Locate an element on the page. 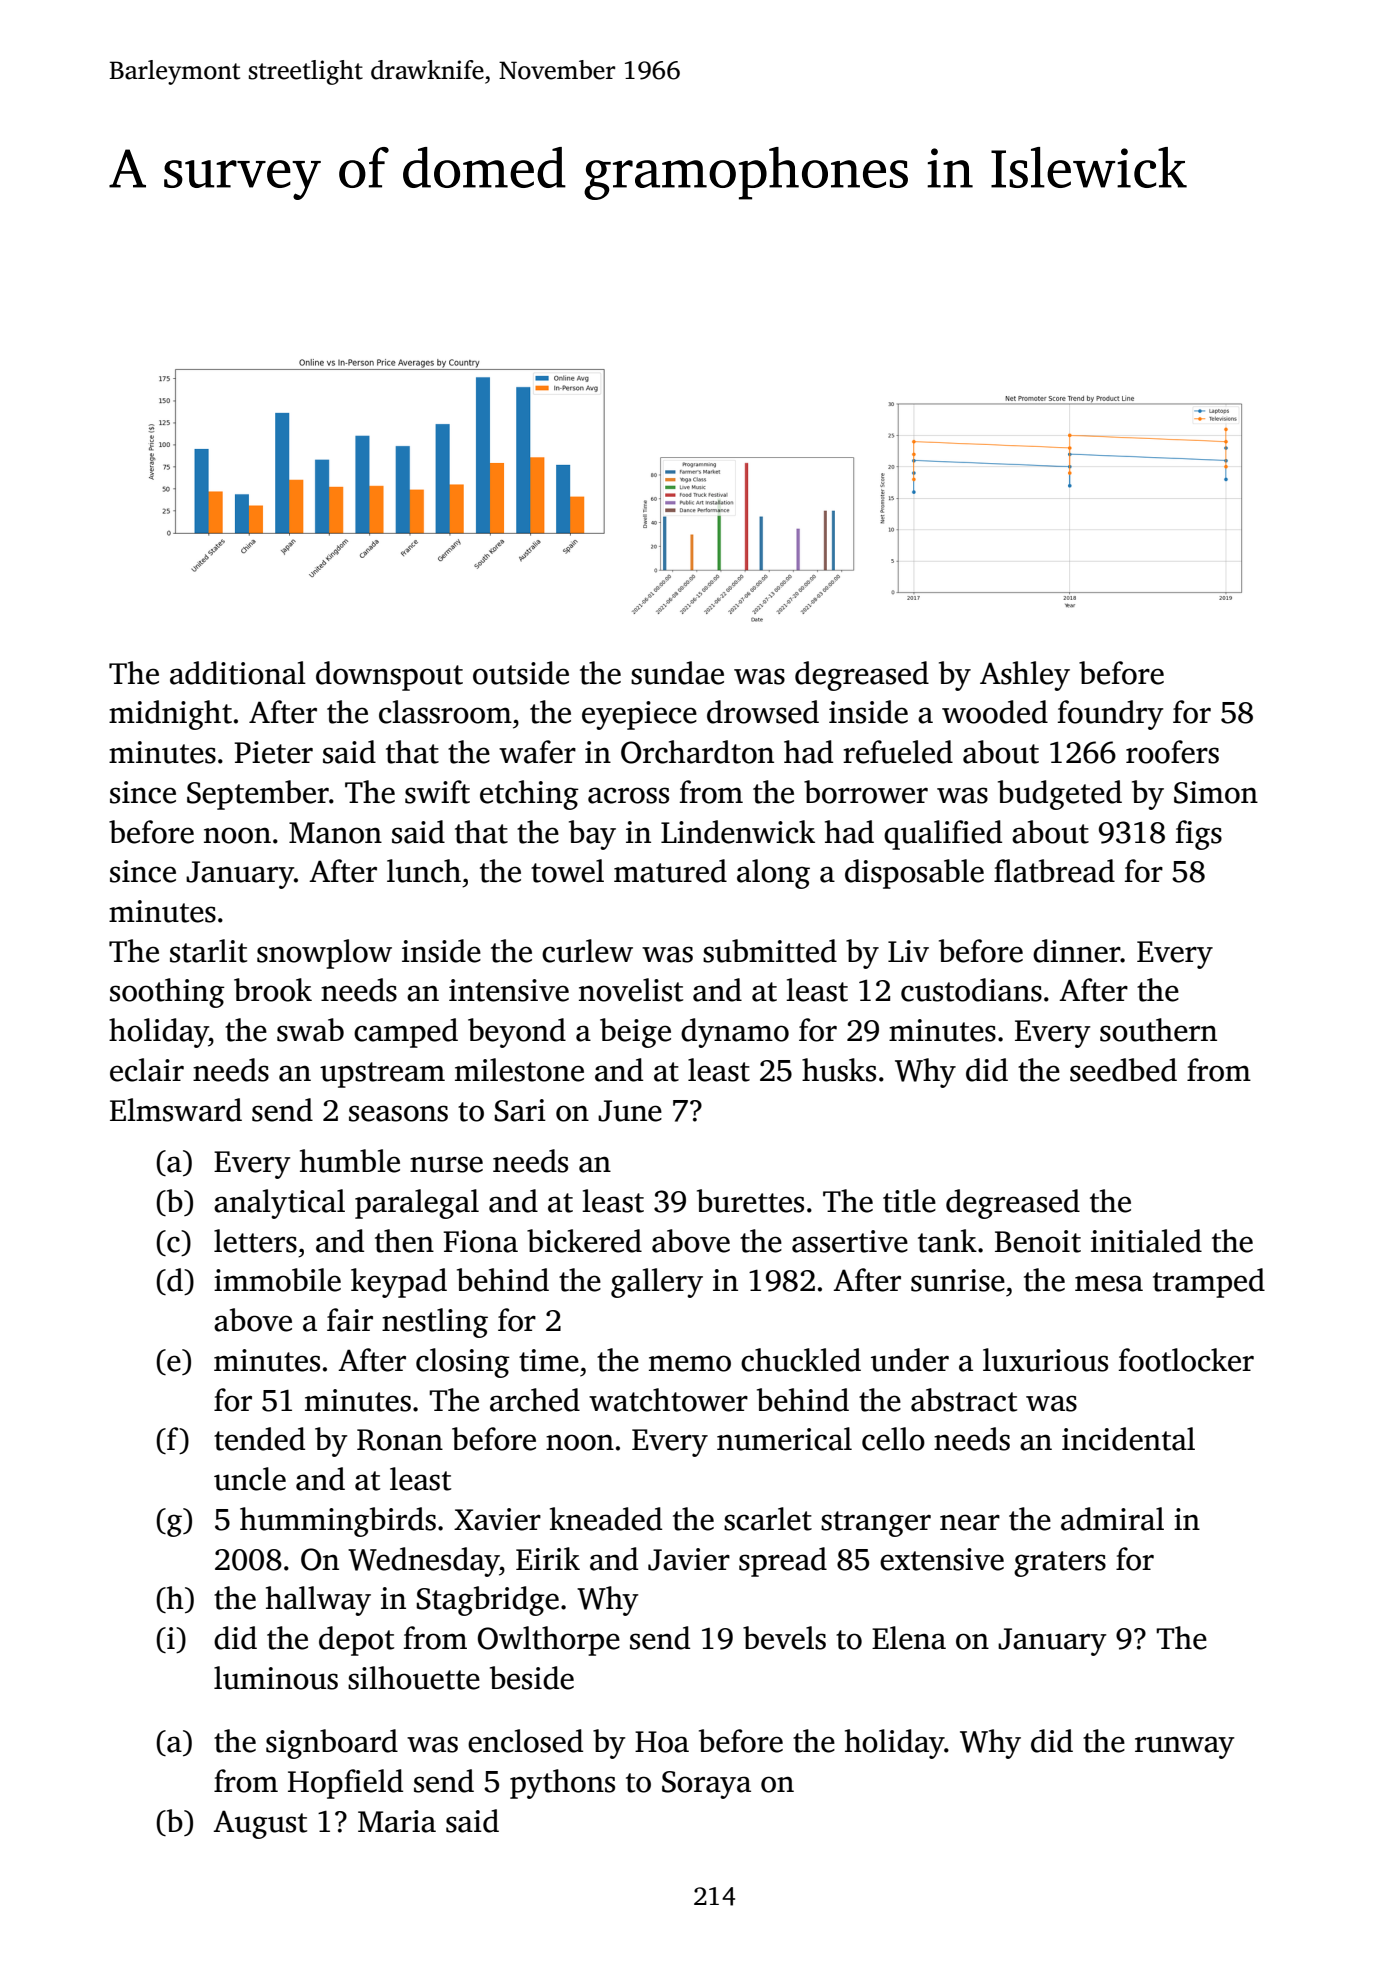 Image resolution: width=1386 pixels, height=1969 pixels. brook is located at coordinates (273, 990).
